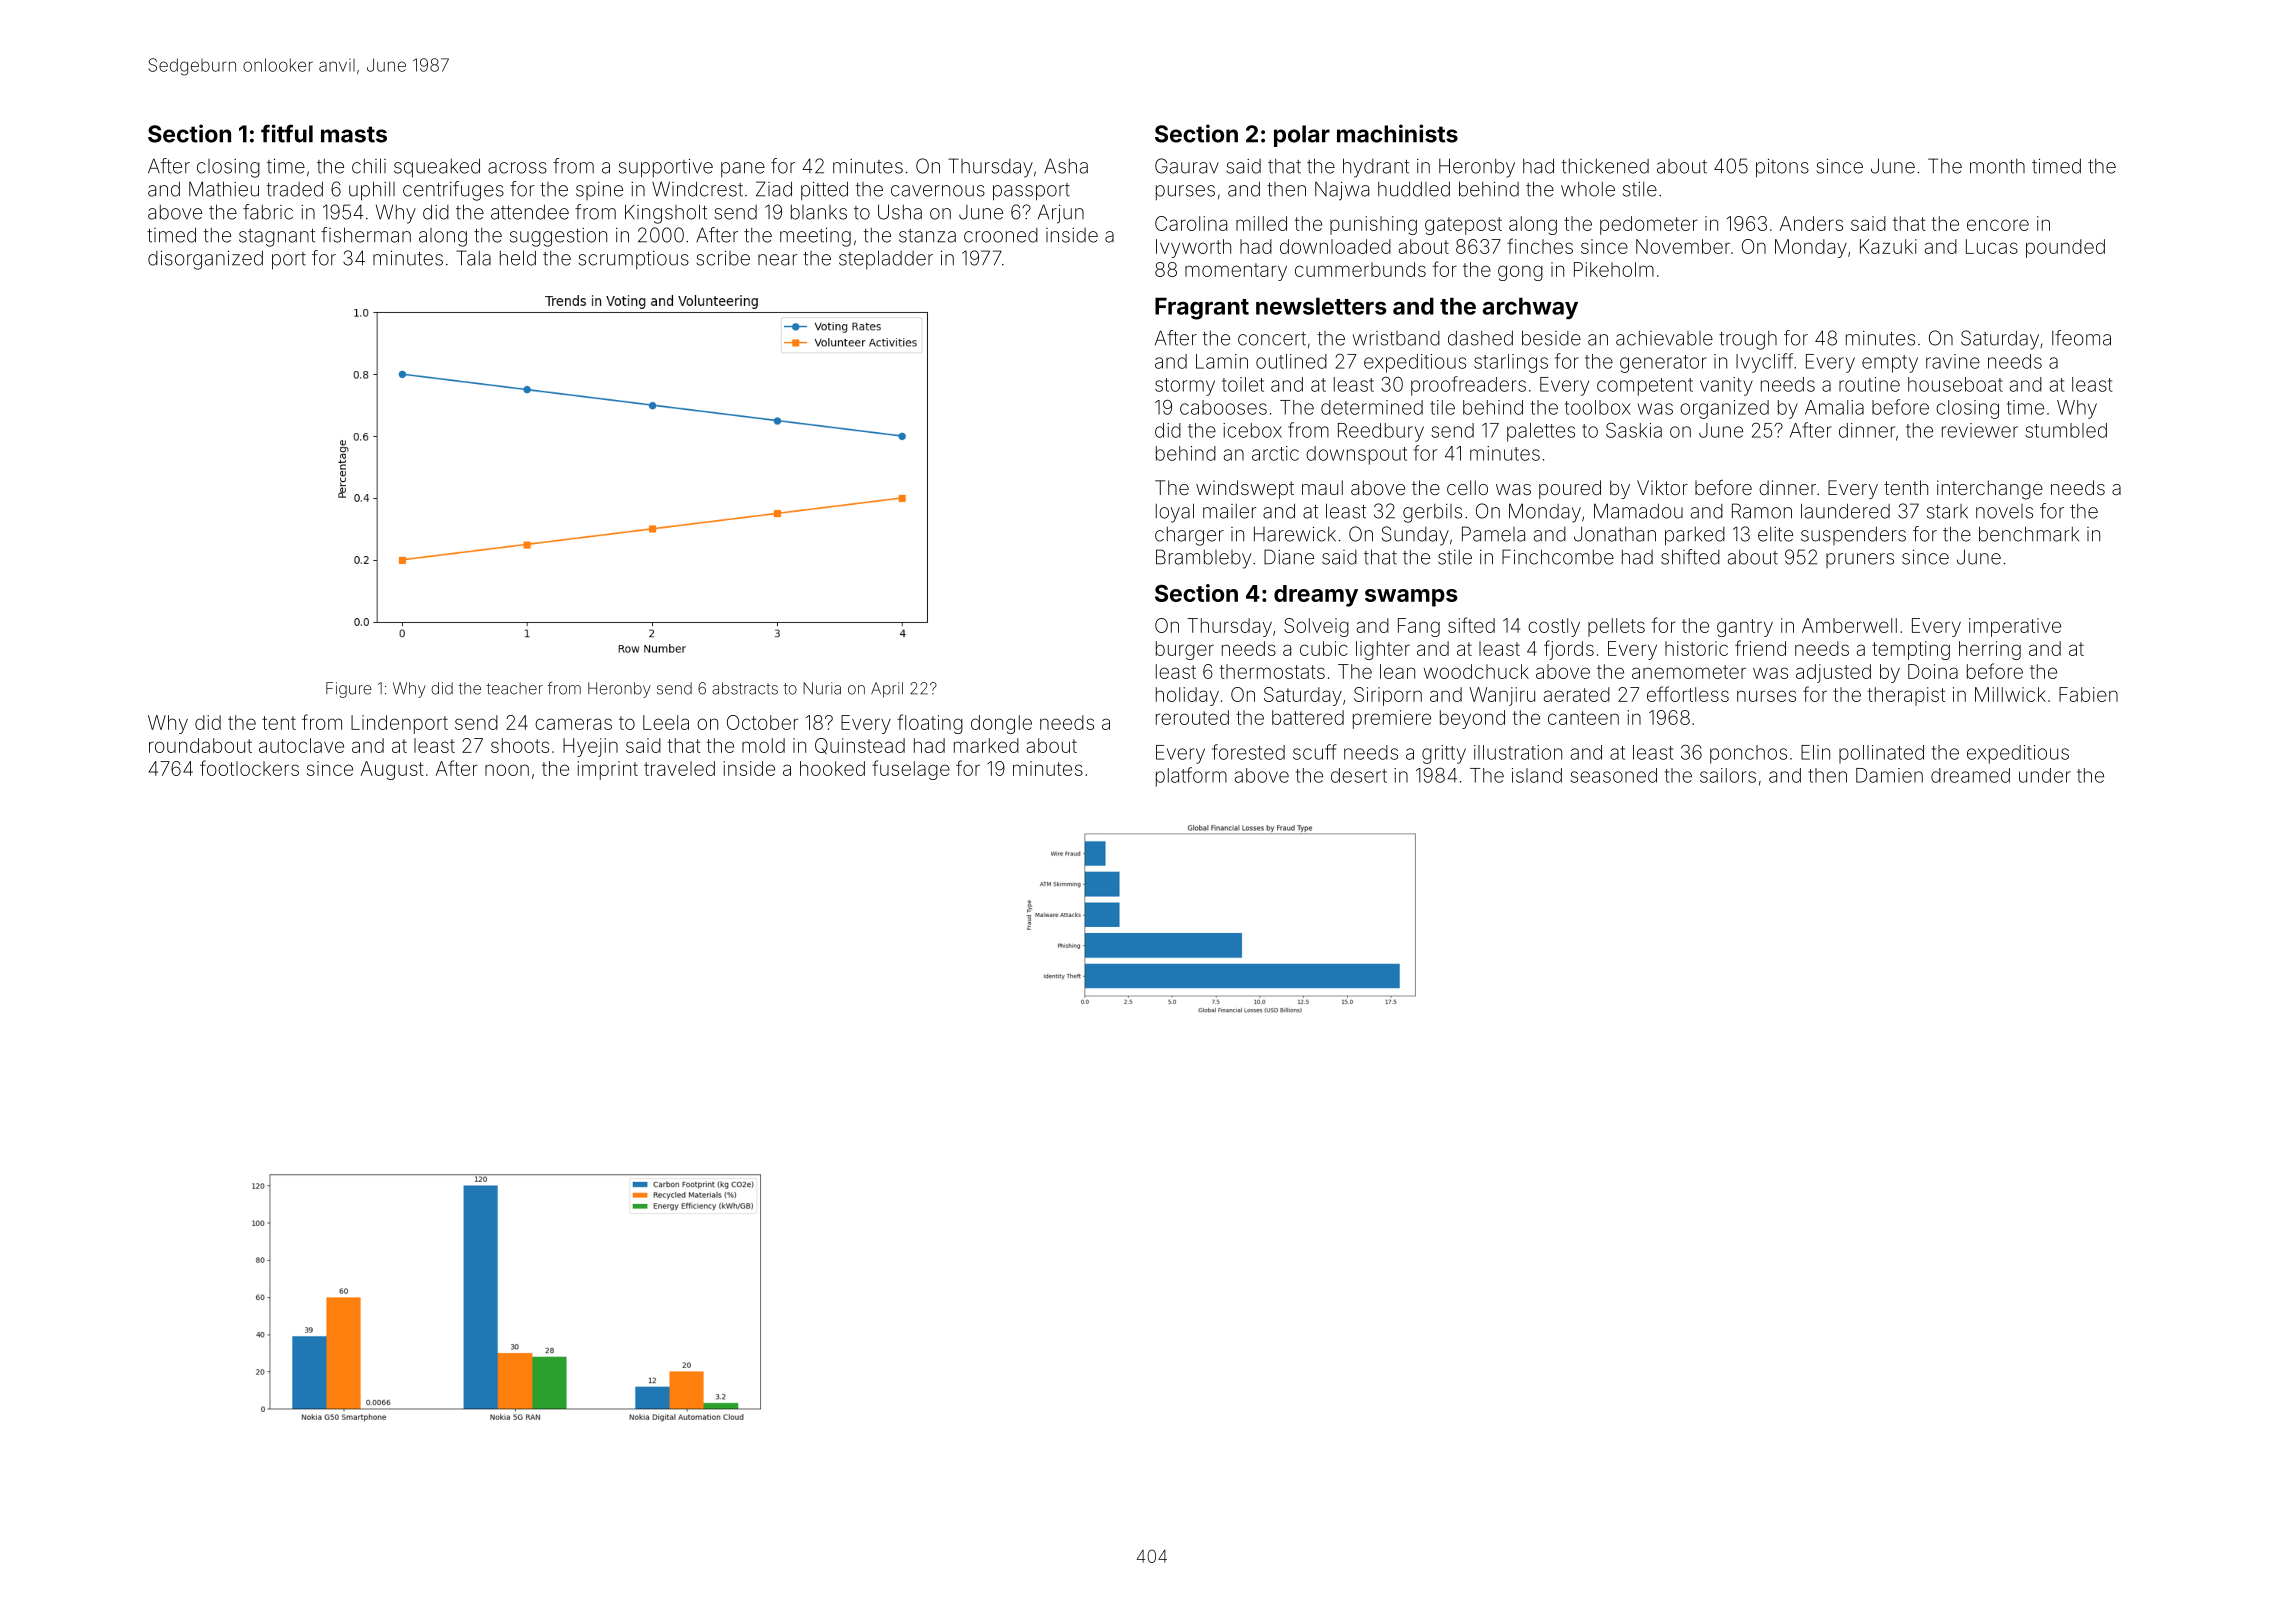 Image resolution: width=2271 pixels, height=1606 pixels. Describe the element at coordinates (473, 258) in the screenshot. I see `Tala` at that location.
